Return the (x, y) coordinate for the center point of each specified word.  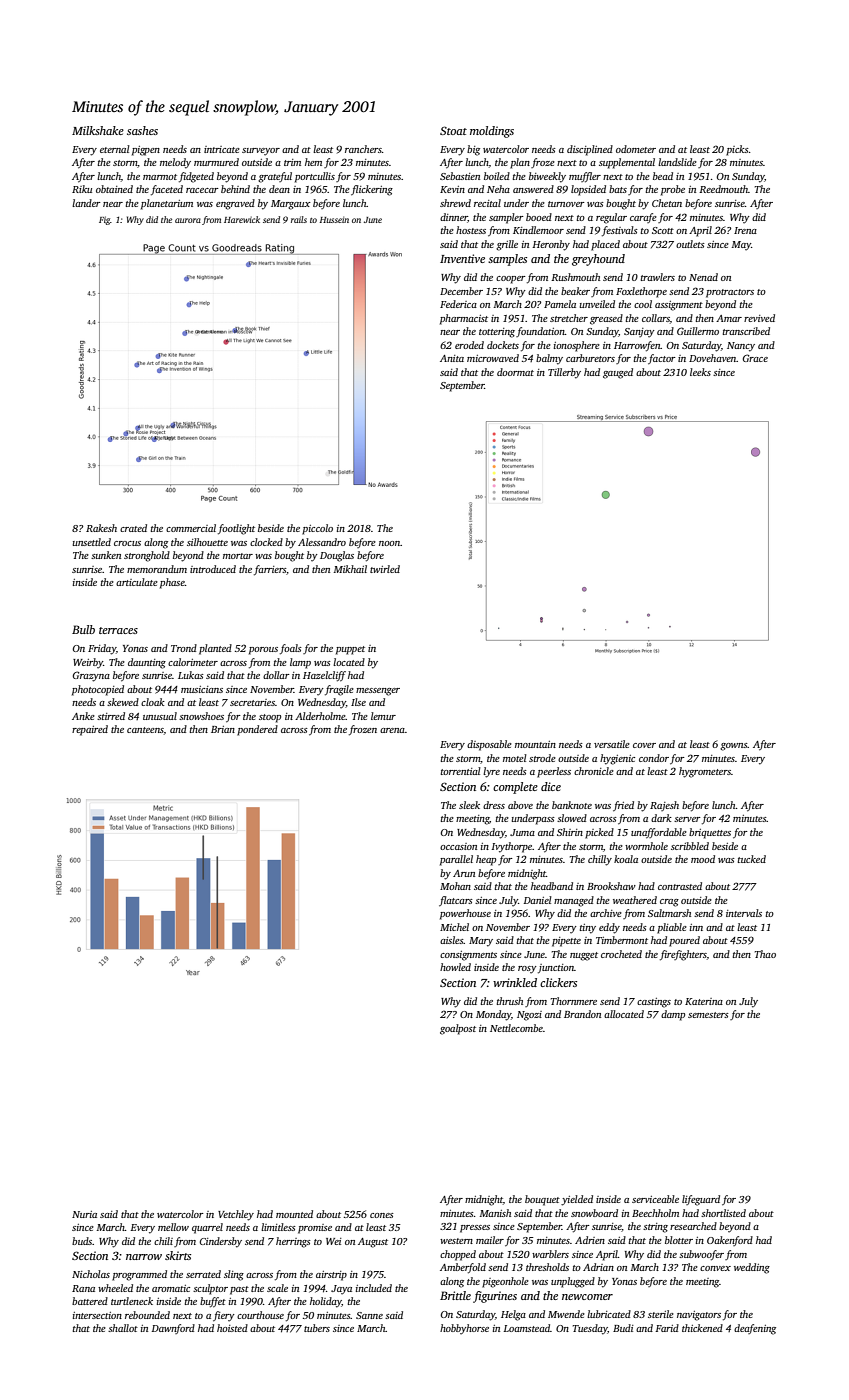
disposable (489, 745)
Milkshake (98, 130)
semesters (708, 1015)
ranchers (363, 149)
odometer (636, 149)
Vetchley (236, 1215)
